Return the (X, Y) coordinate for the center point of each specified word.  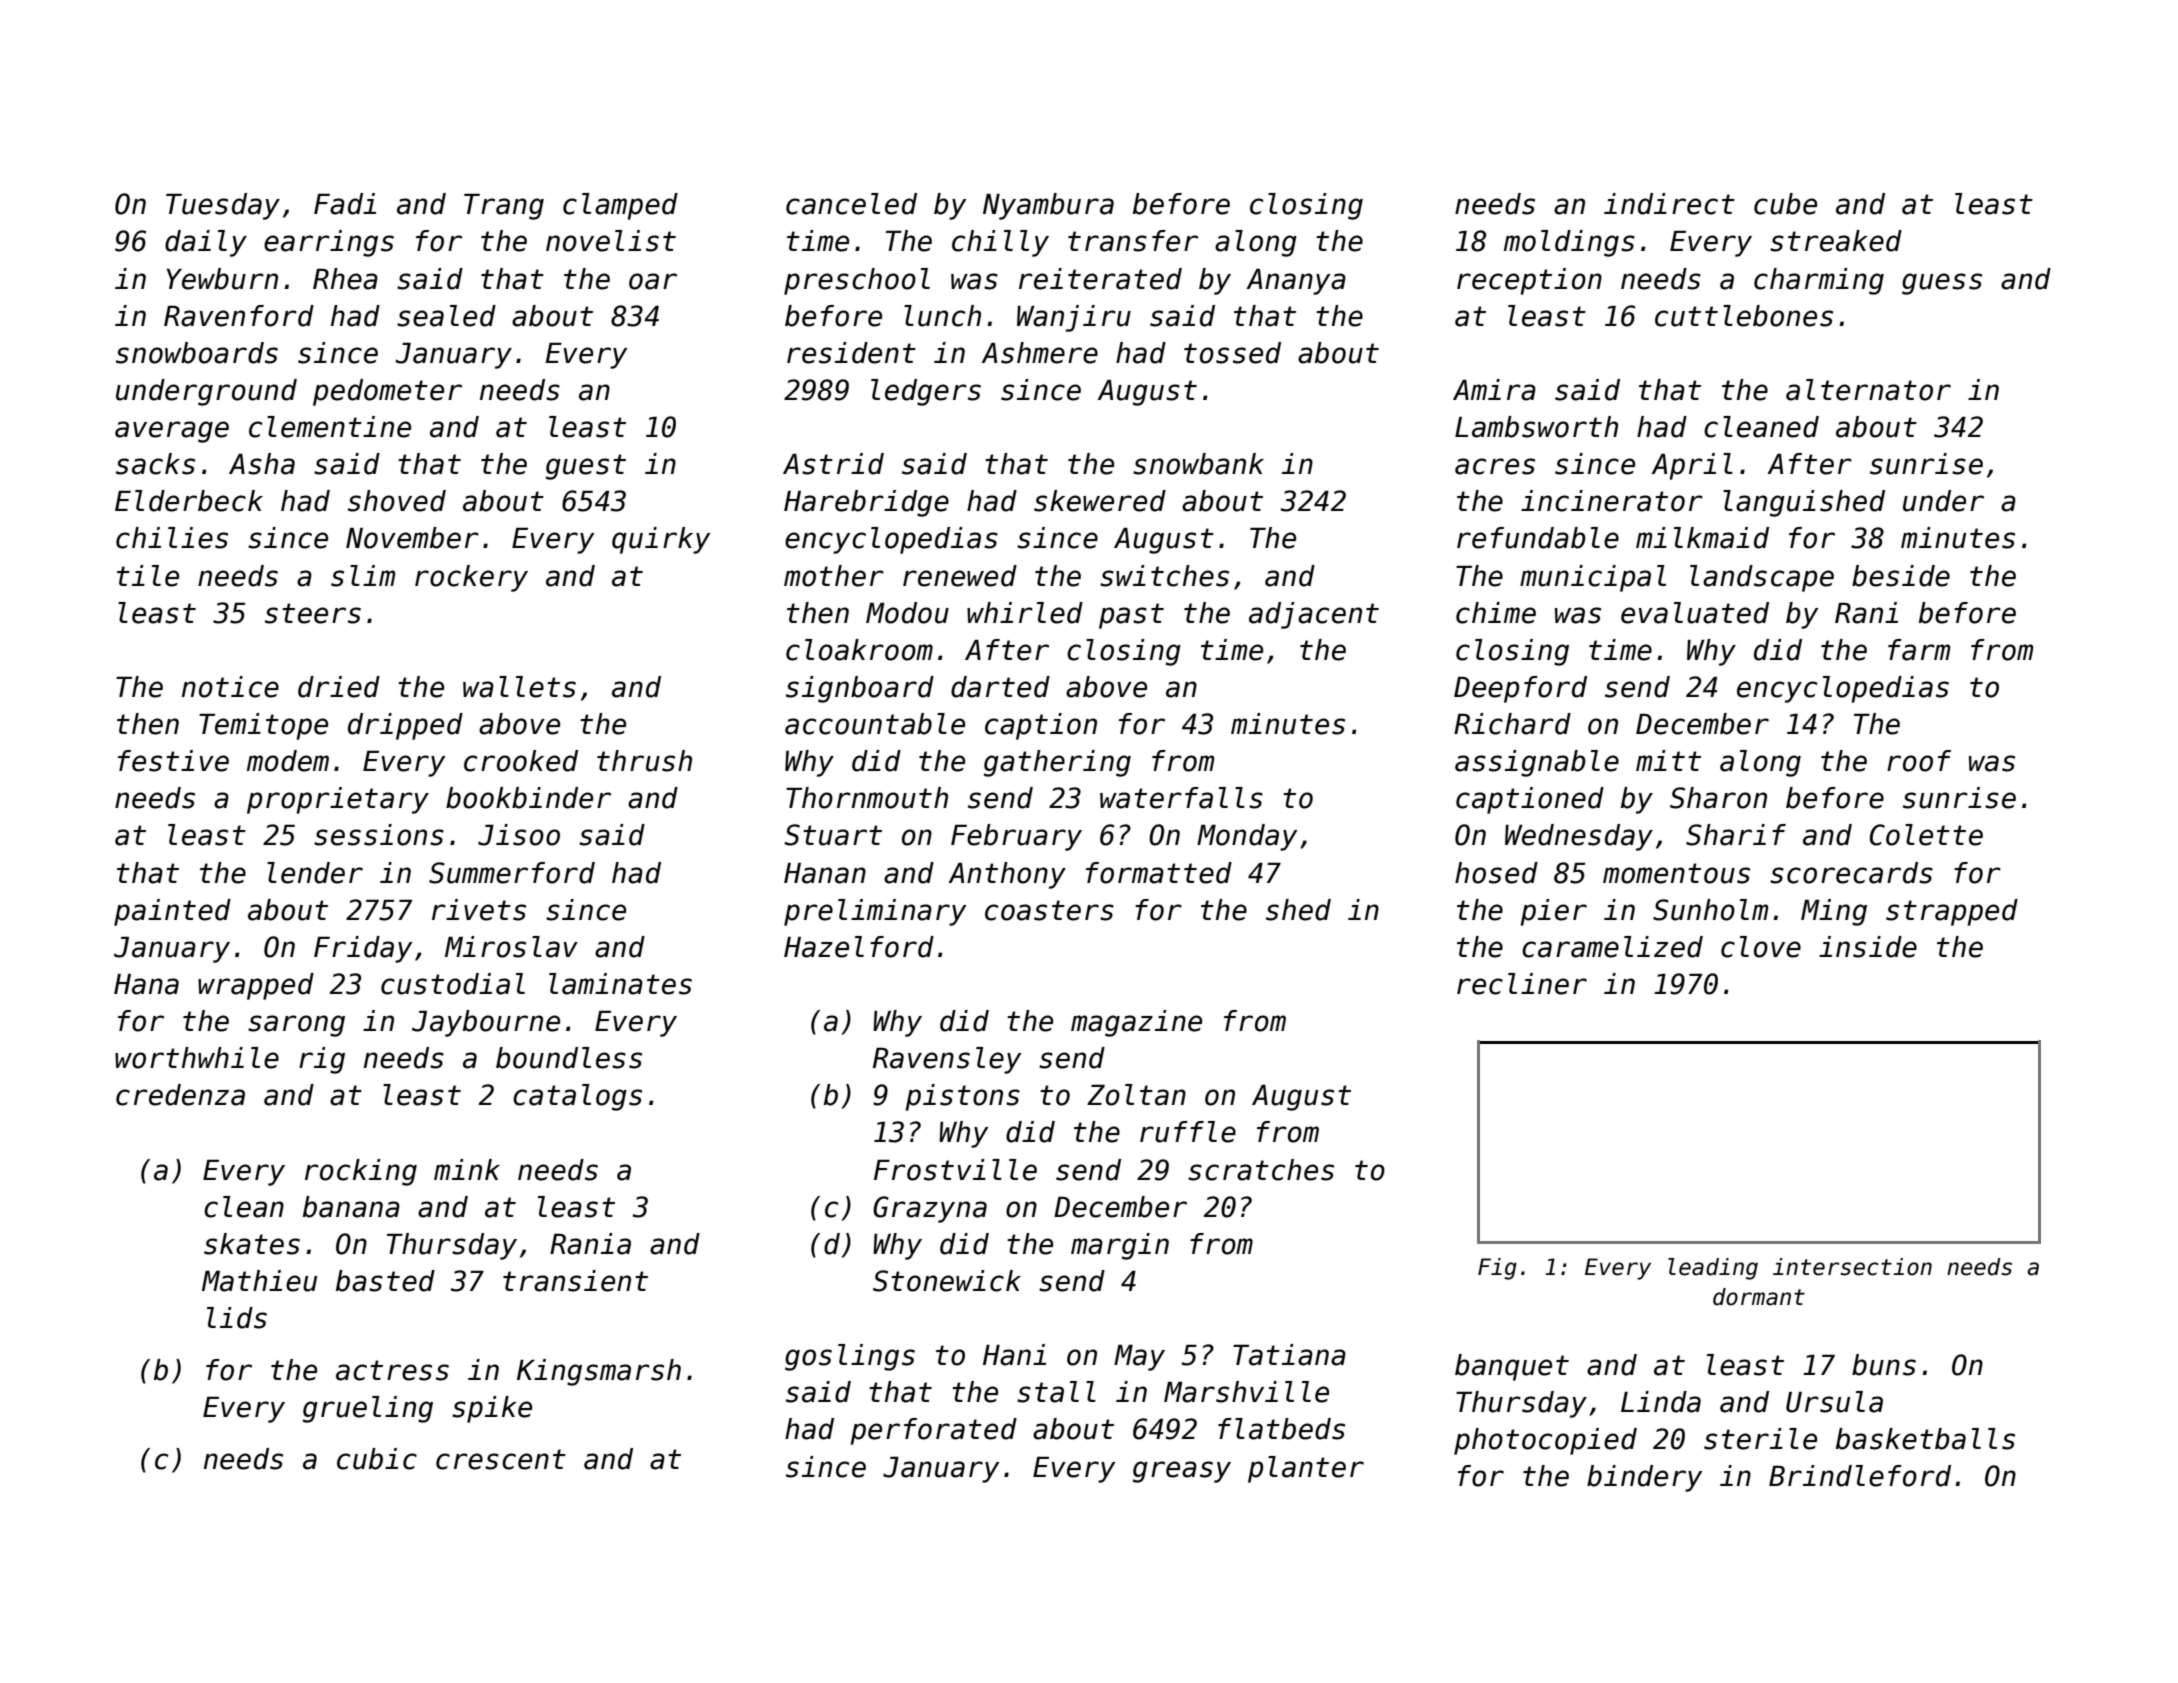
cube (1785, 204)
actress (392, 1370)
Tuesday (223, 206)
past (1131, 616)
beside (1901, 576)
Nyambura (1048, 206)
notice (230, 687)
